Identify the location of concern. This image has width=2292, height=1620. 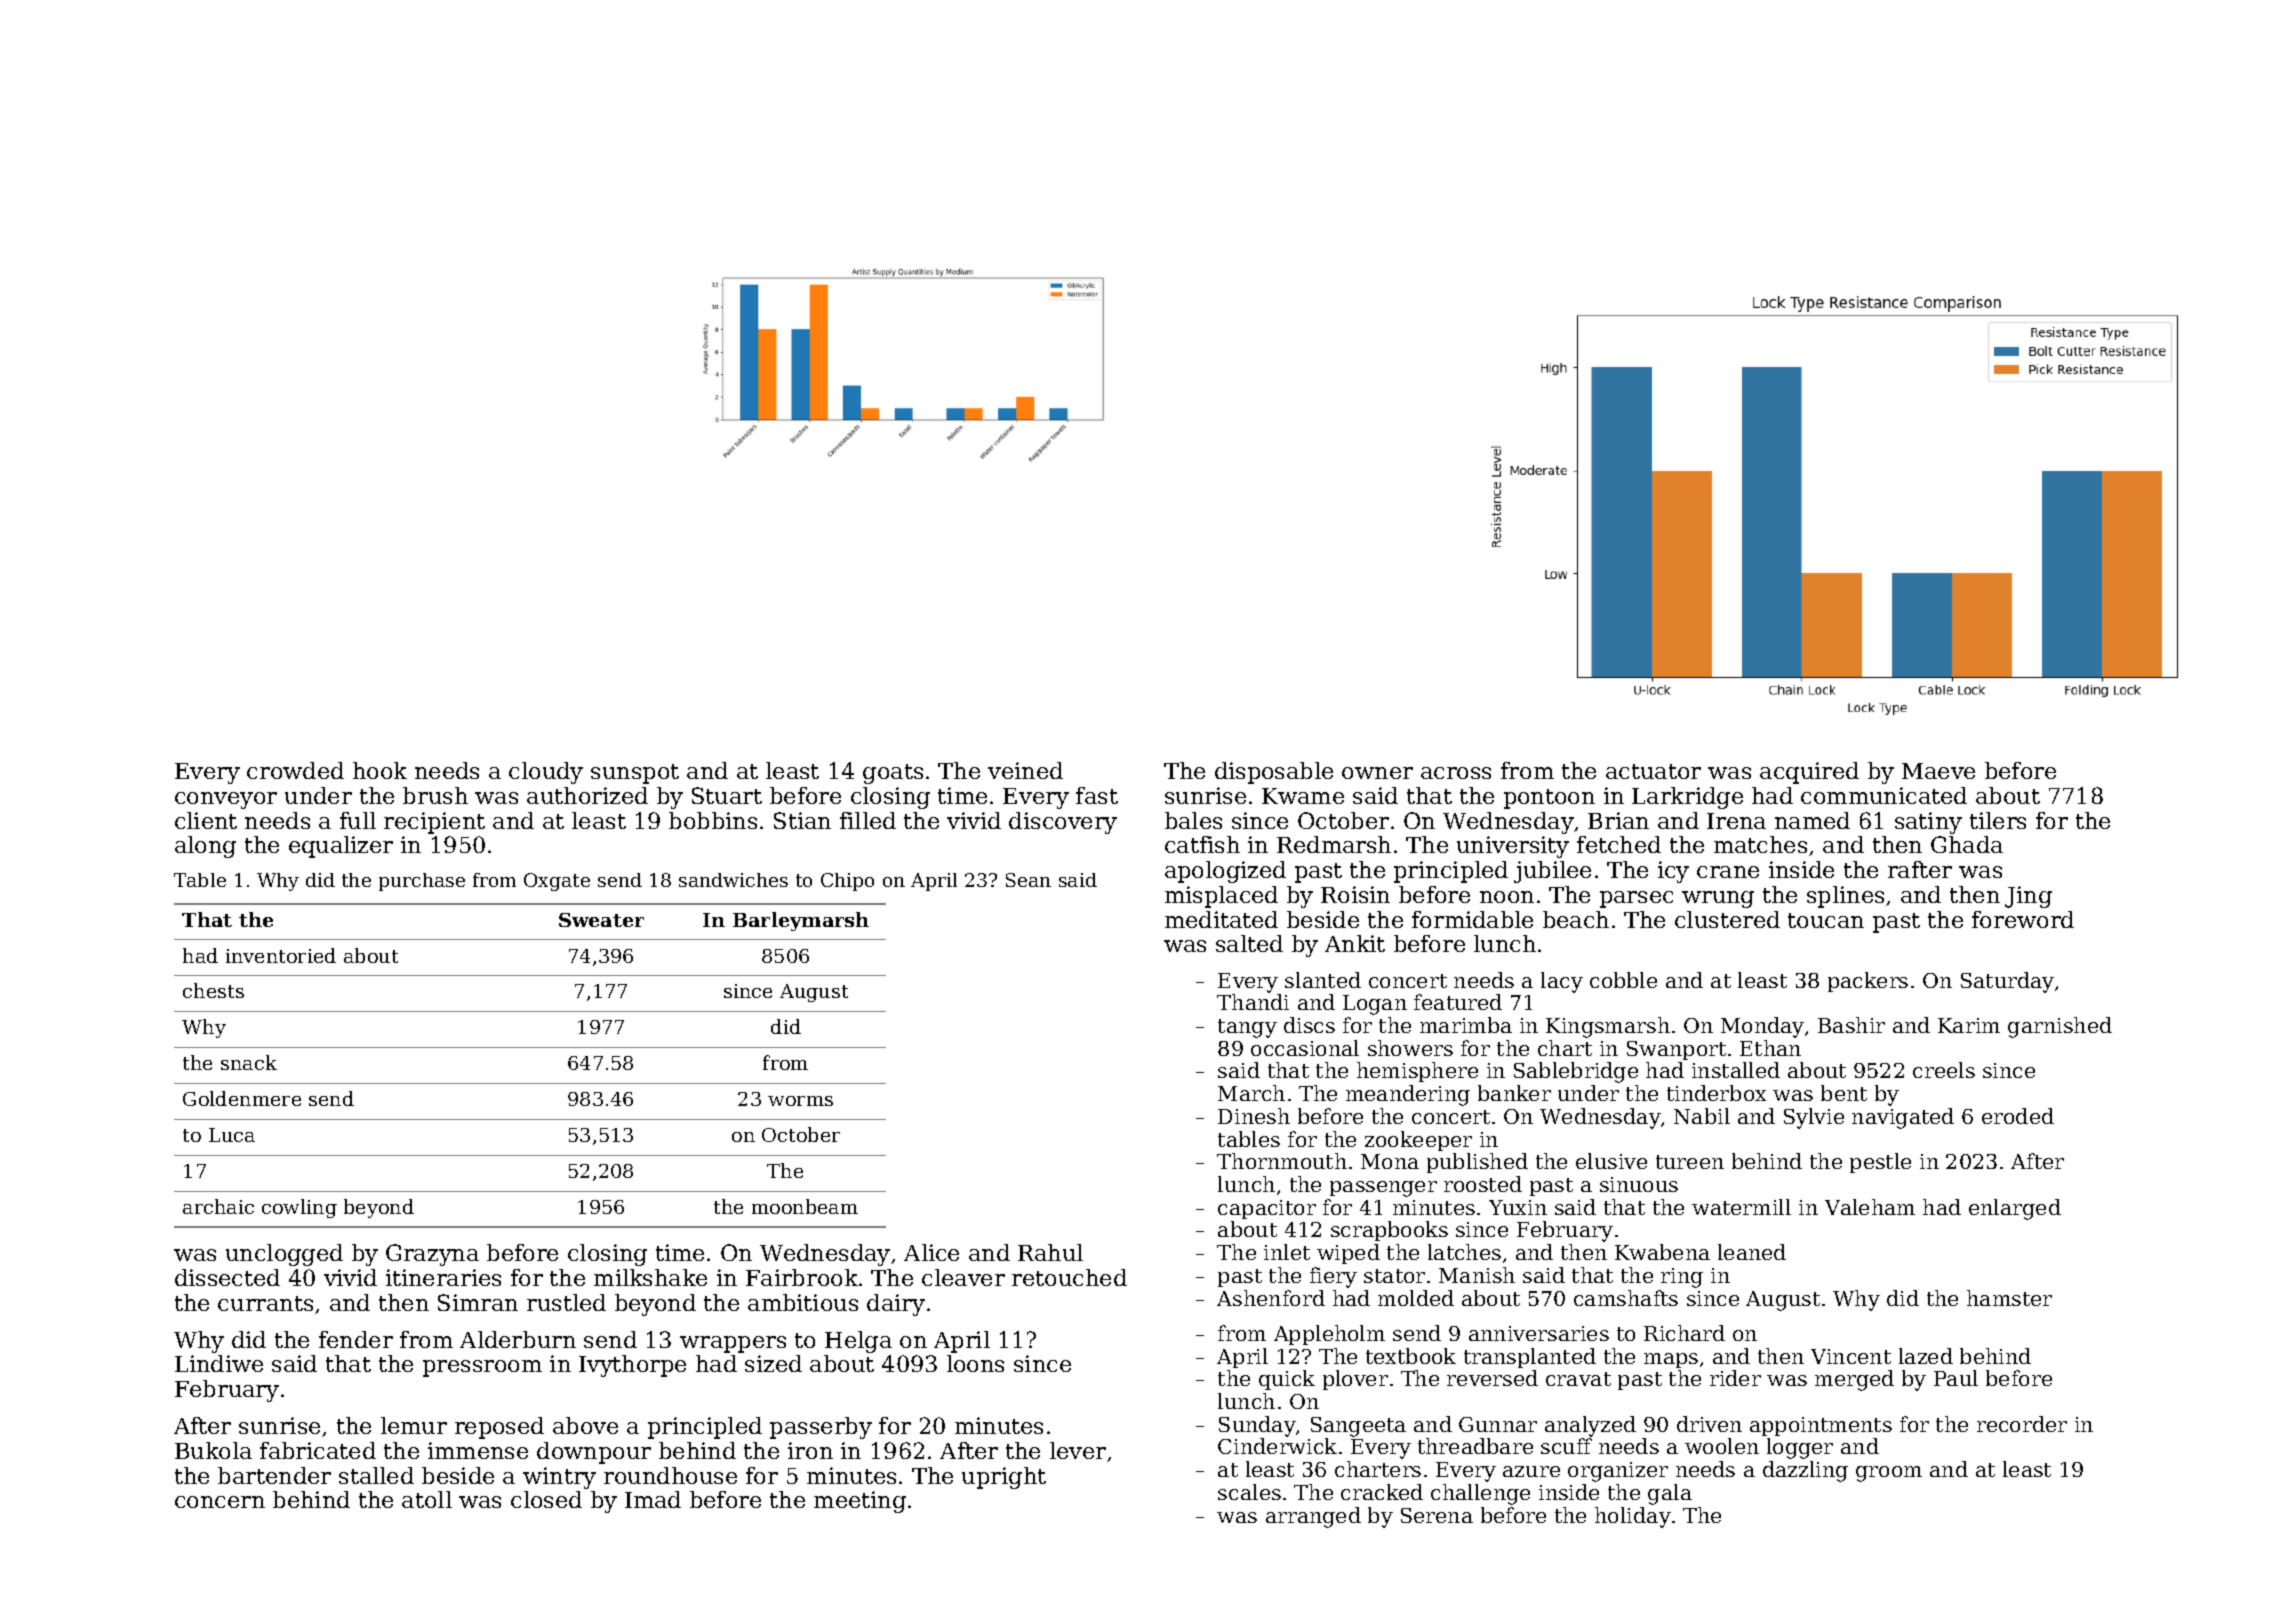
(220, 1502).
